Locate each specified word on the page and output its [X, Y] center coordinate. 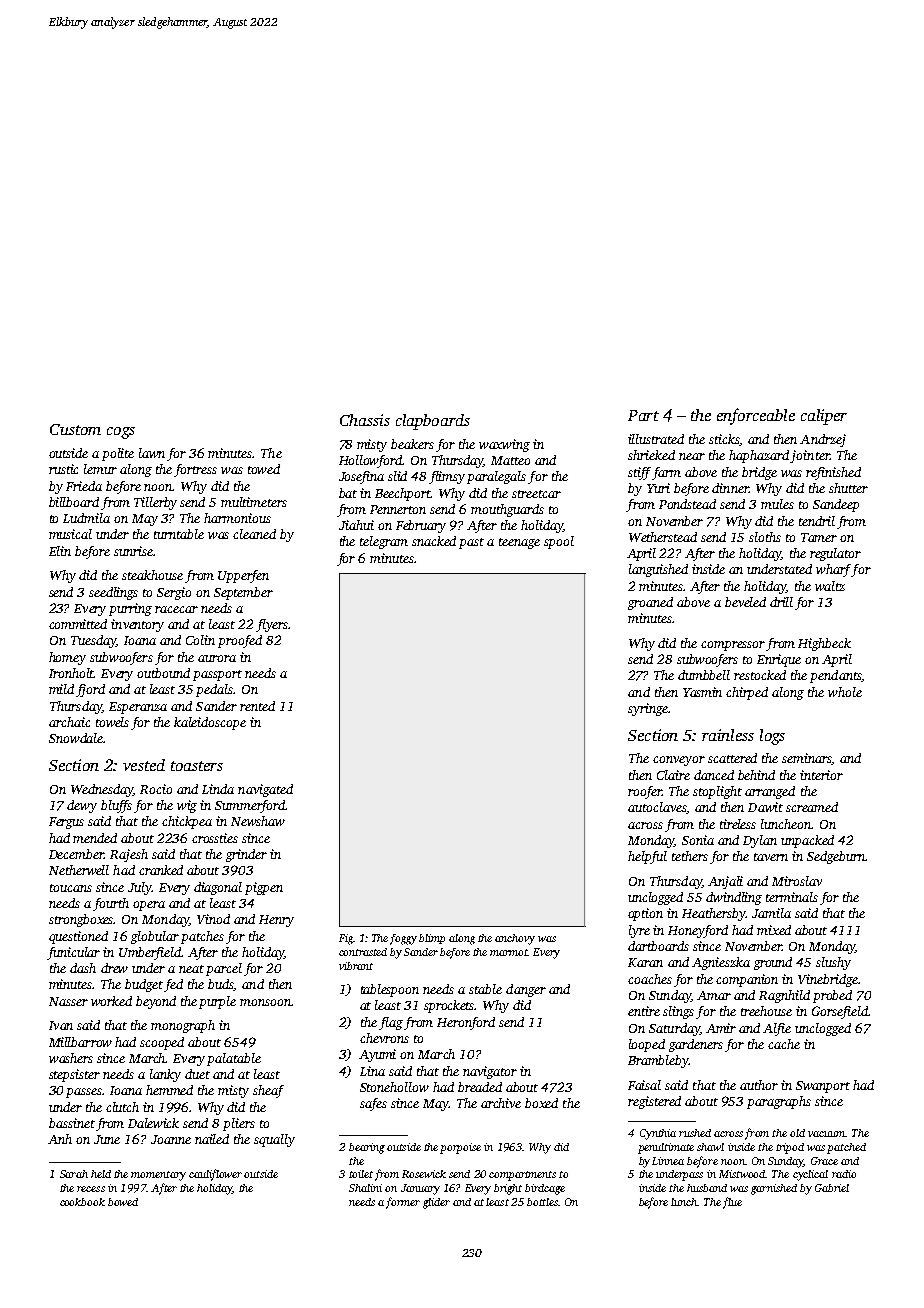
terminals [792, 897]
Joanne [171, 1139]
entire [644, 1011]
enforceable [756, 416]
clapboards [433, 422]
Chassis [365, 420]
